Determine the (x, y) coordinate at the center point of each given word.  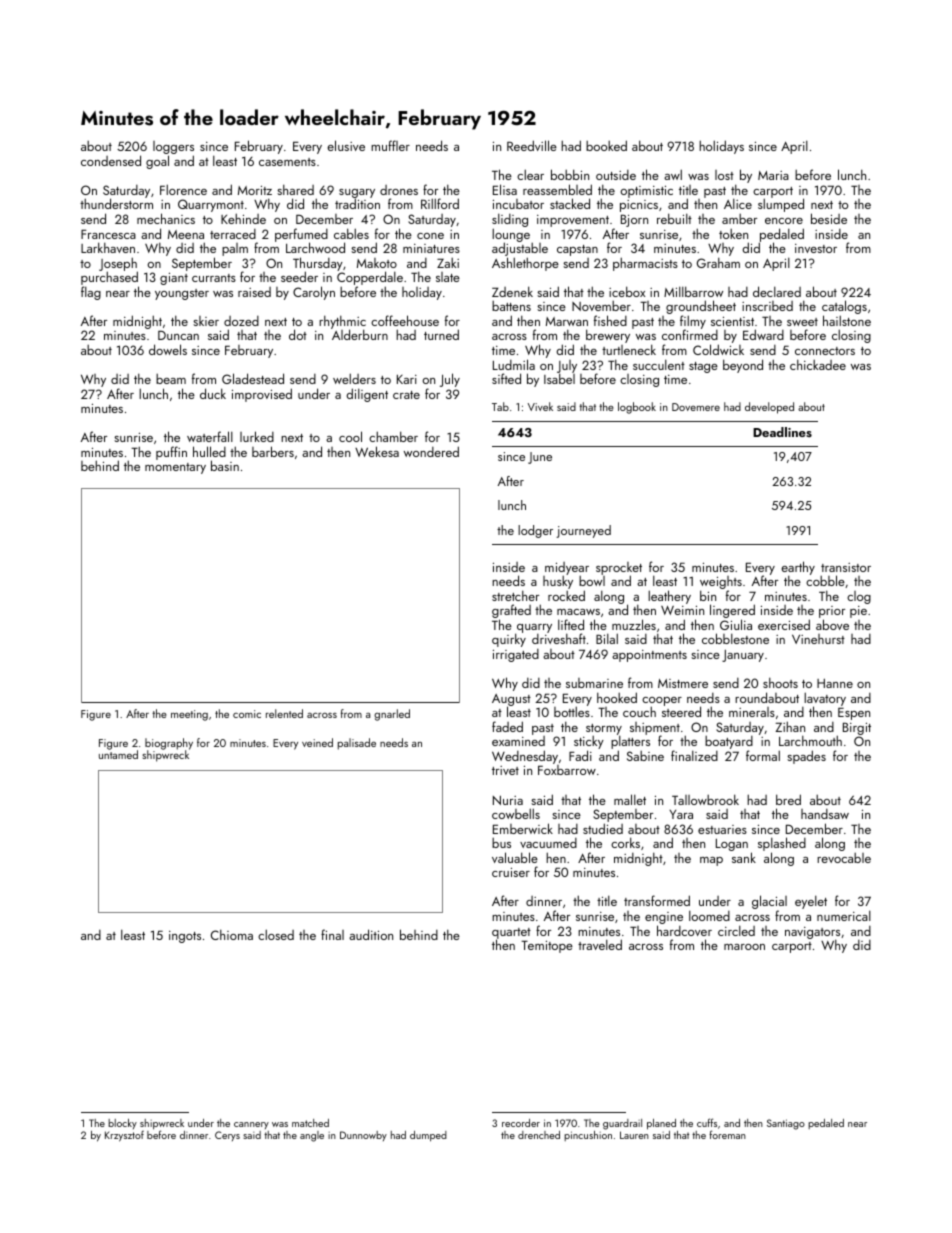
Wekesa (377, 451)
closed (276, 934)
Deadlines (782, 432)
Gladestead (253, 378)
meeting (189, 715)
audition (371, 934)
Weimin (682, 610)
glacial (769, 903)
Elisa (505, 189)
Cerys (227, 1136)
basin (225, 465)
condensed (111, 160)
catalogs (844, 307)
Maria (773, 175)
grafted (511, 611)
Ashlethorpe (525, 264)
